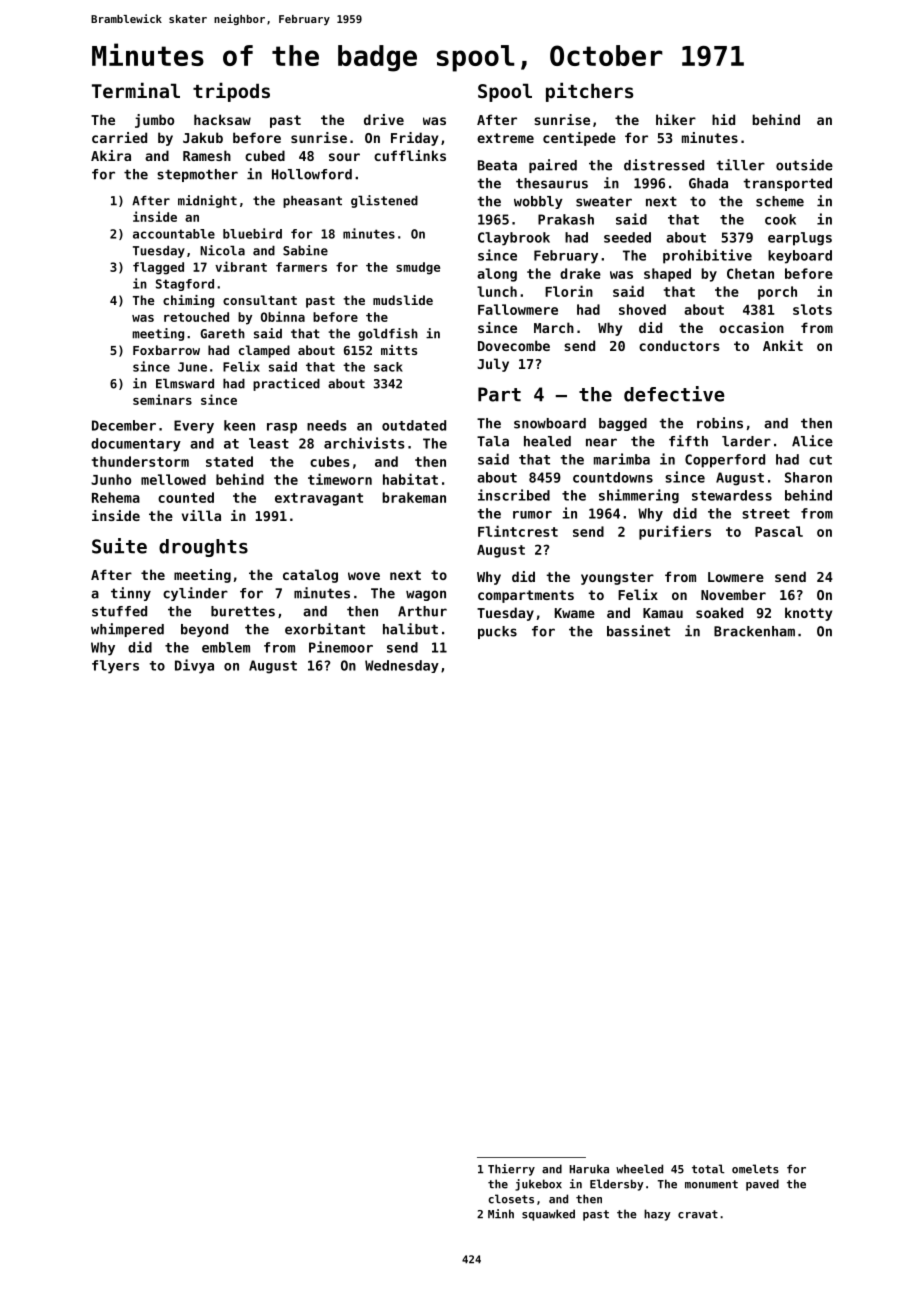 This document has width=924, height=1308. Describe the element at coordinates (755, 1169) in the document. I see `omelets` at that location.
